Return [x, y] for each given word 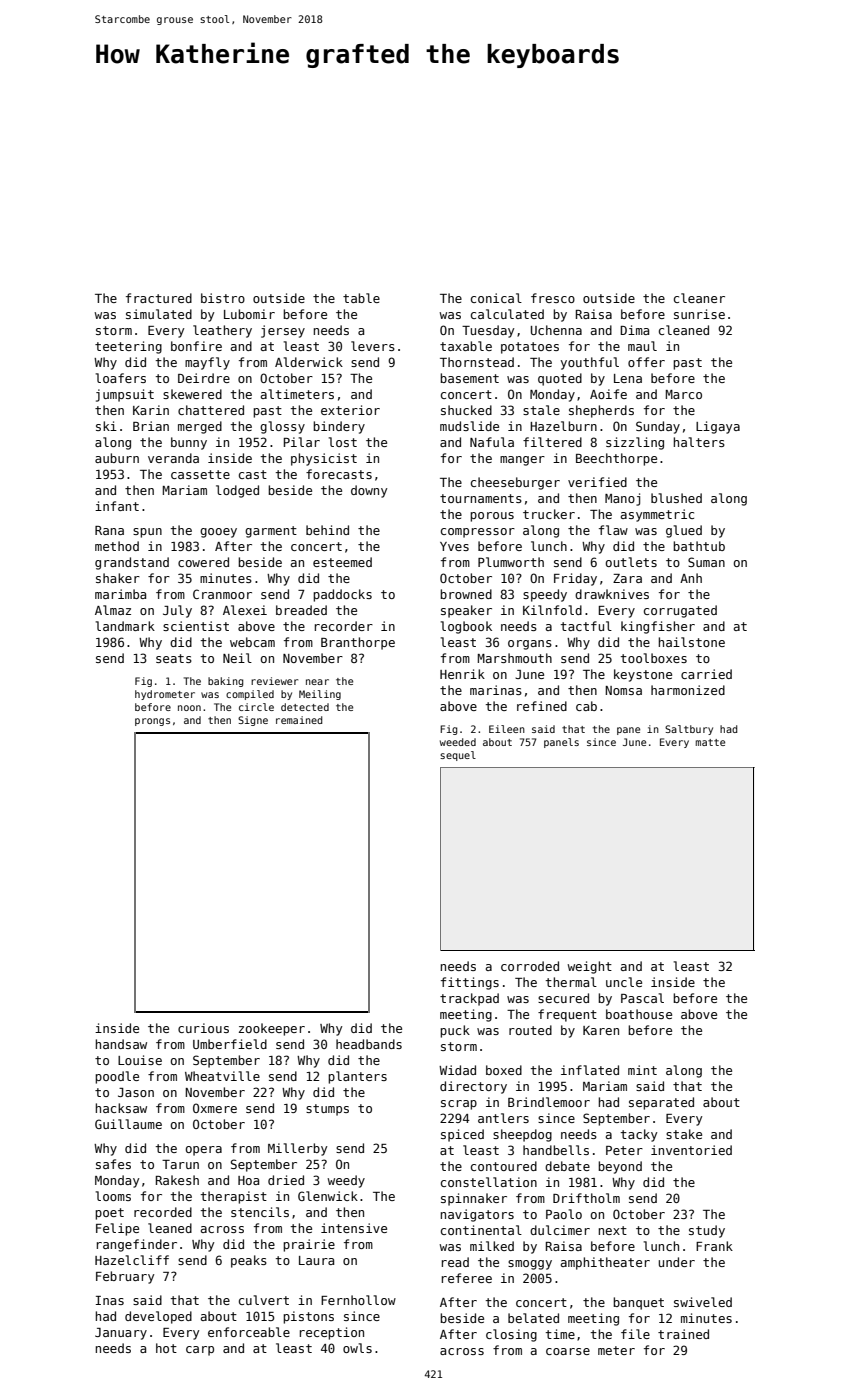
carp [200, 1351]
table [361, 298]
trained [683, 1334]
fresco [553, 298]
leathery [222, 331]
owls [357, 1348]
